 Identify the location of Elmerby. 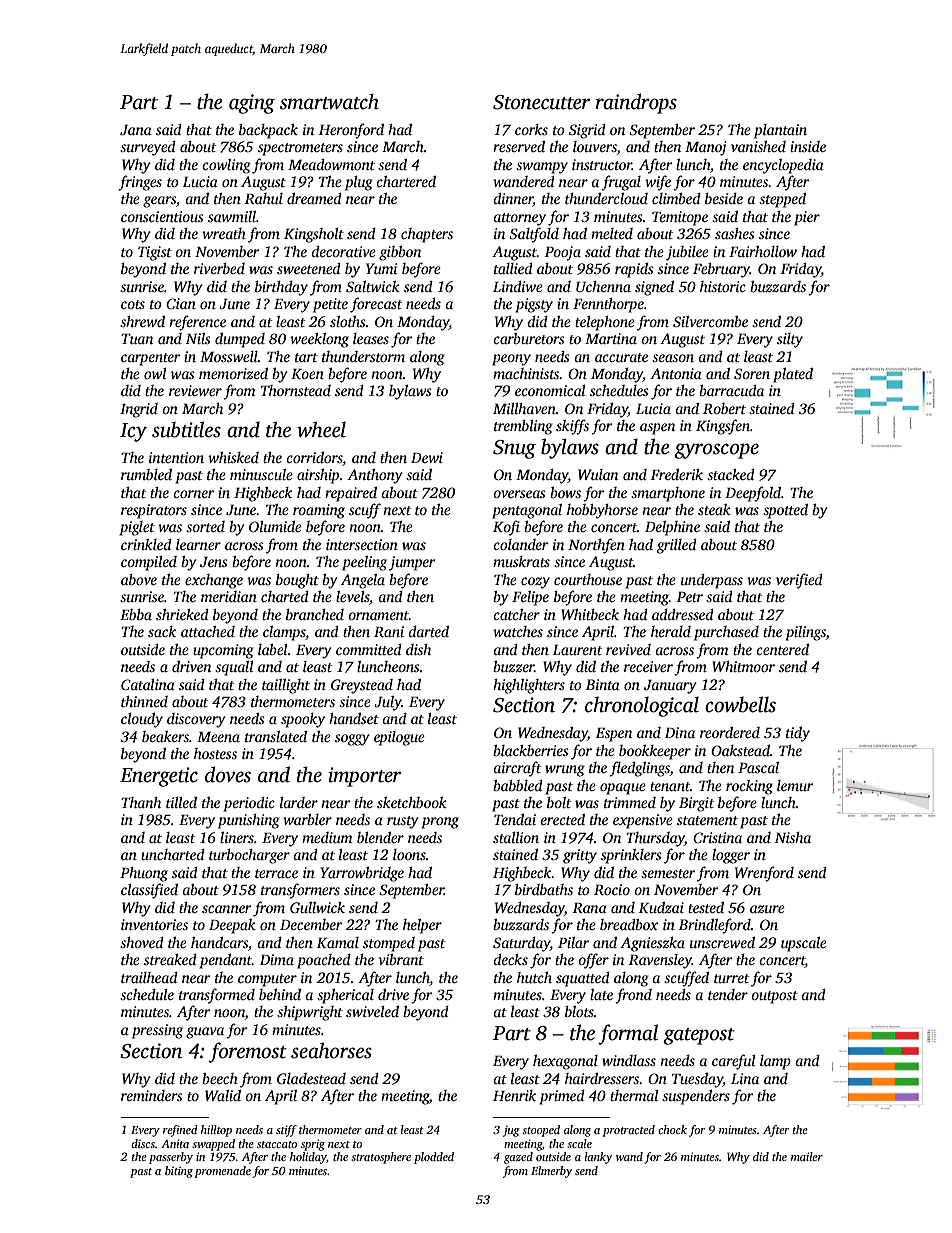
(551, 1172).
